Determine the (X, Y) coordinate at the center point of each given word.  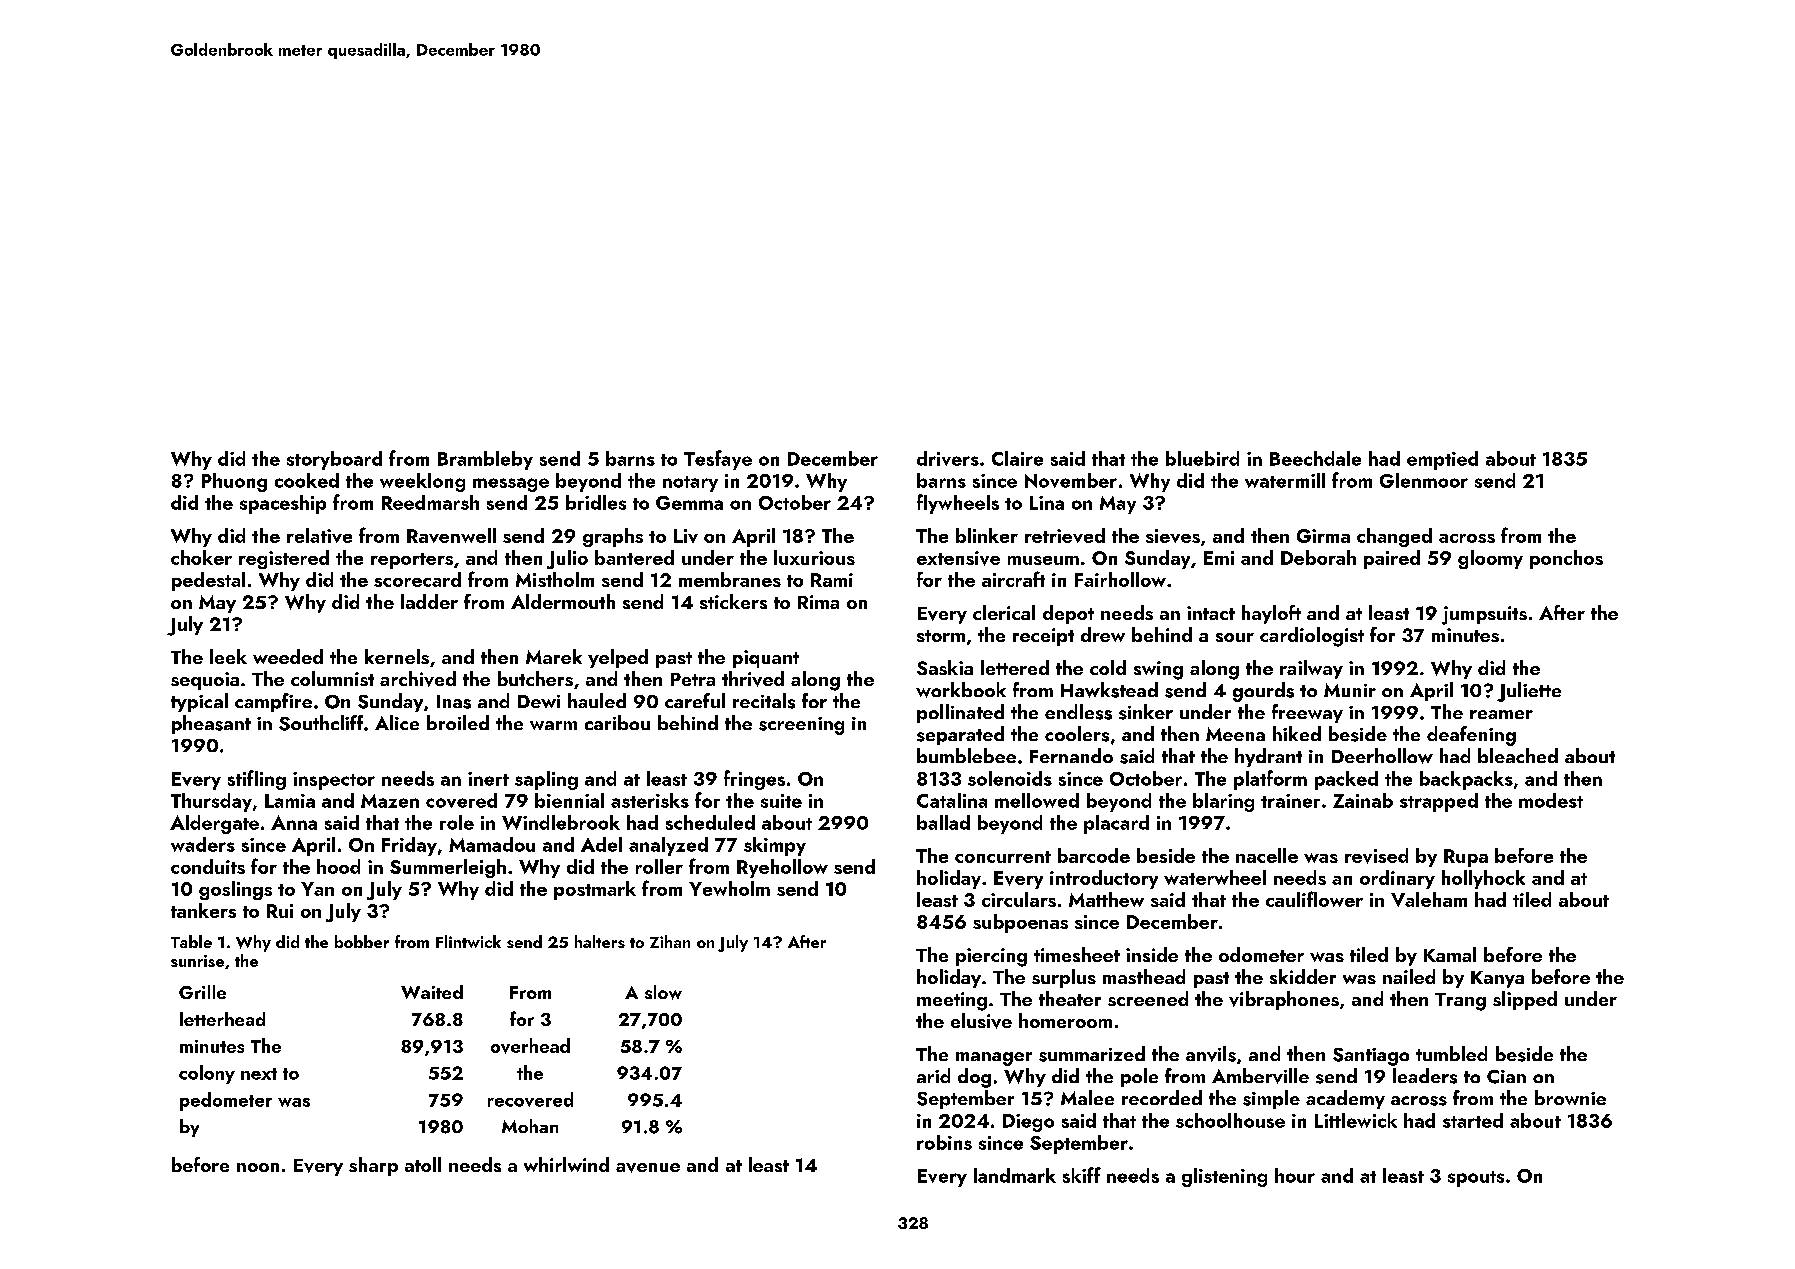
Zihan (670, 941)
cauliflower (1314, 899)
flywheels (958, 504)
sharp (373, 1166)
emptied (1442, 460)
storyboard (334, 460)
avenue (648, 1168)
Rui (280, 911)
